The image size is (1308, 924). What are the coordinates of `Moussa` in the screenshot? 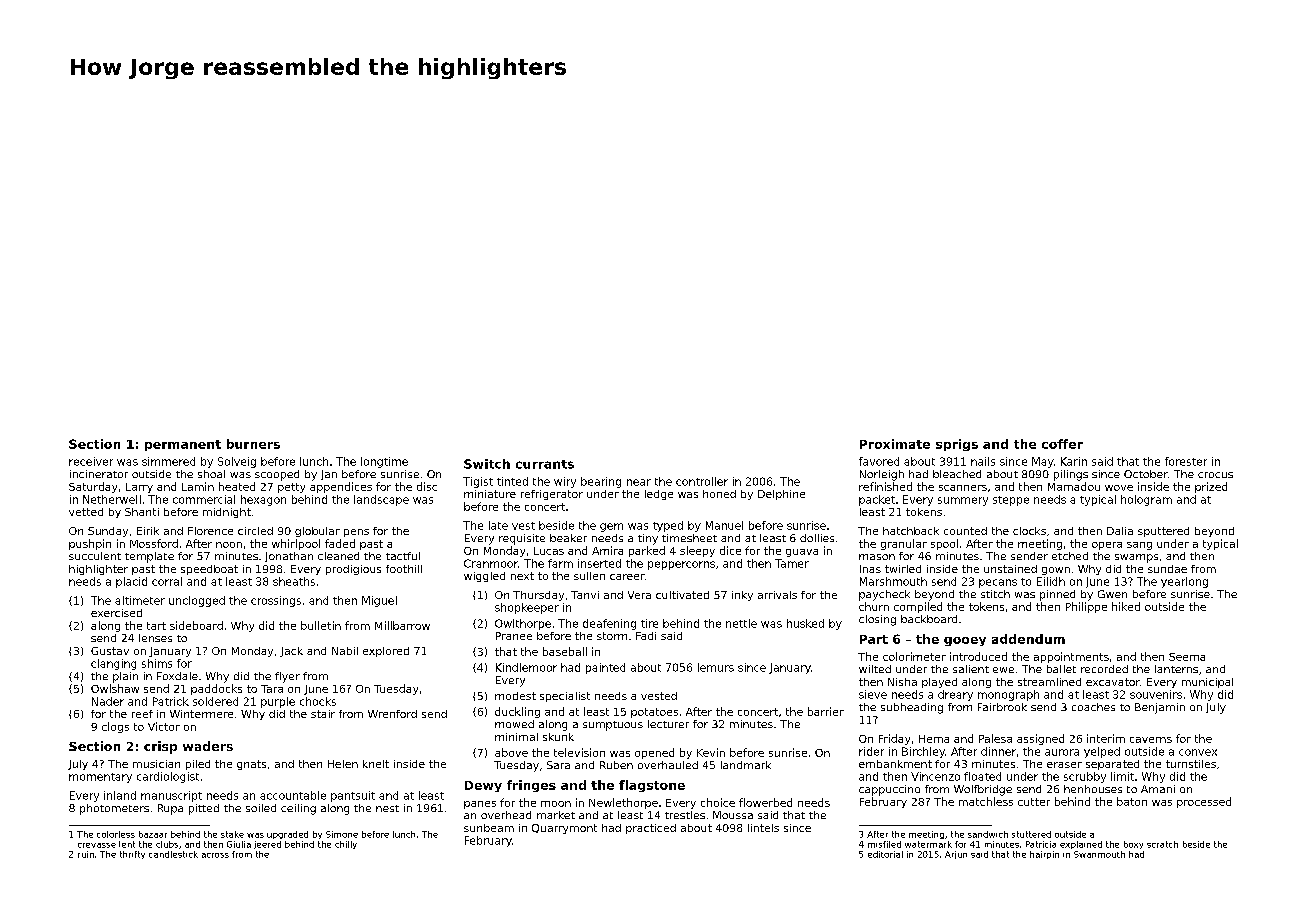 It's located at (733, 815).
